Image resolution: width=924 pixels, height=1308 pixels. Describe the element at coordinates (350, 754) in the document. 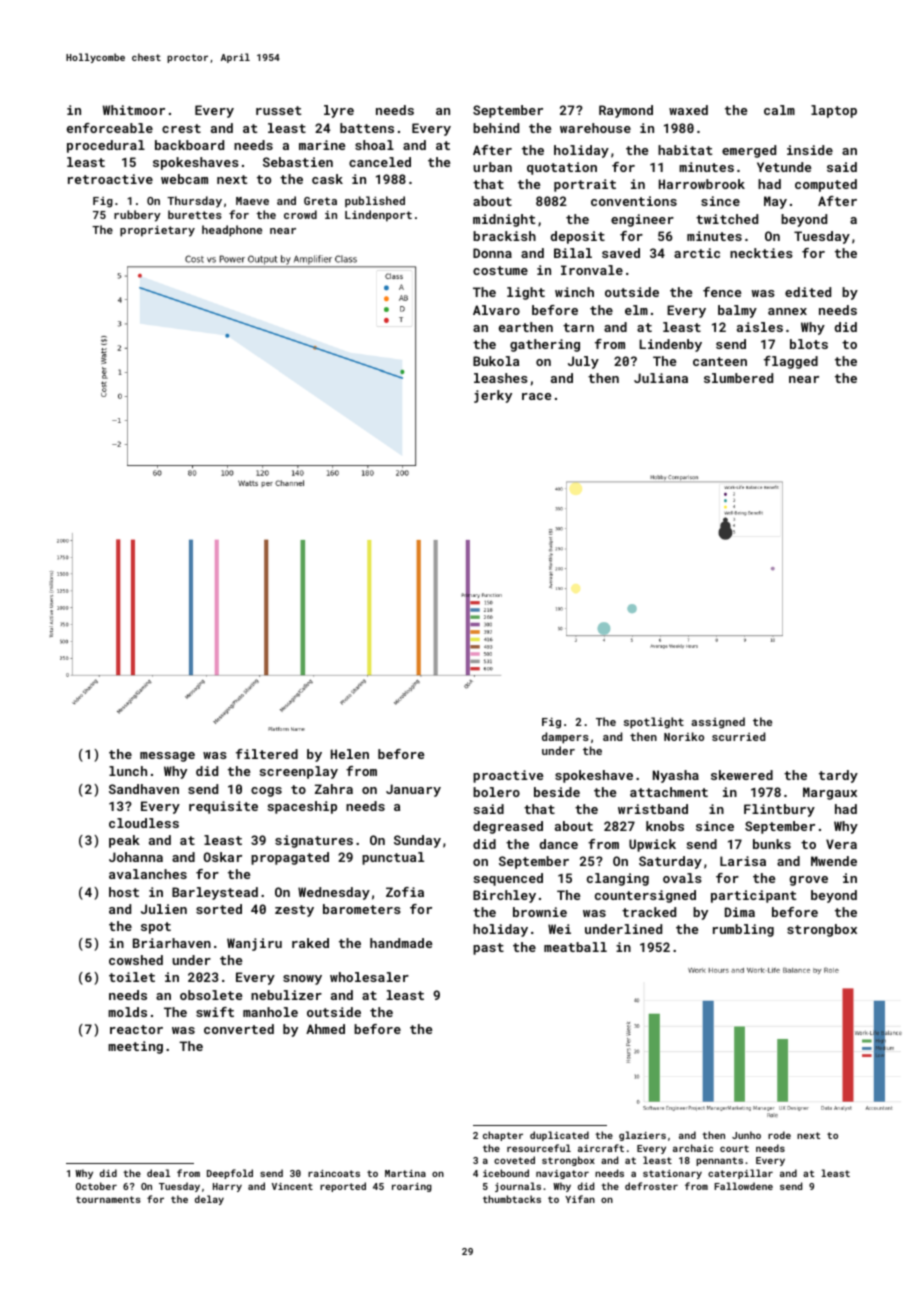

I see `Helen` at that location.
